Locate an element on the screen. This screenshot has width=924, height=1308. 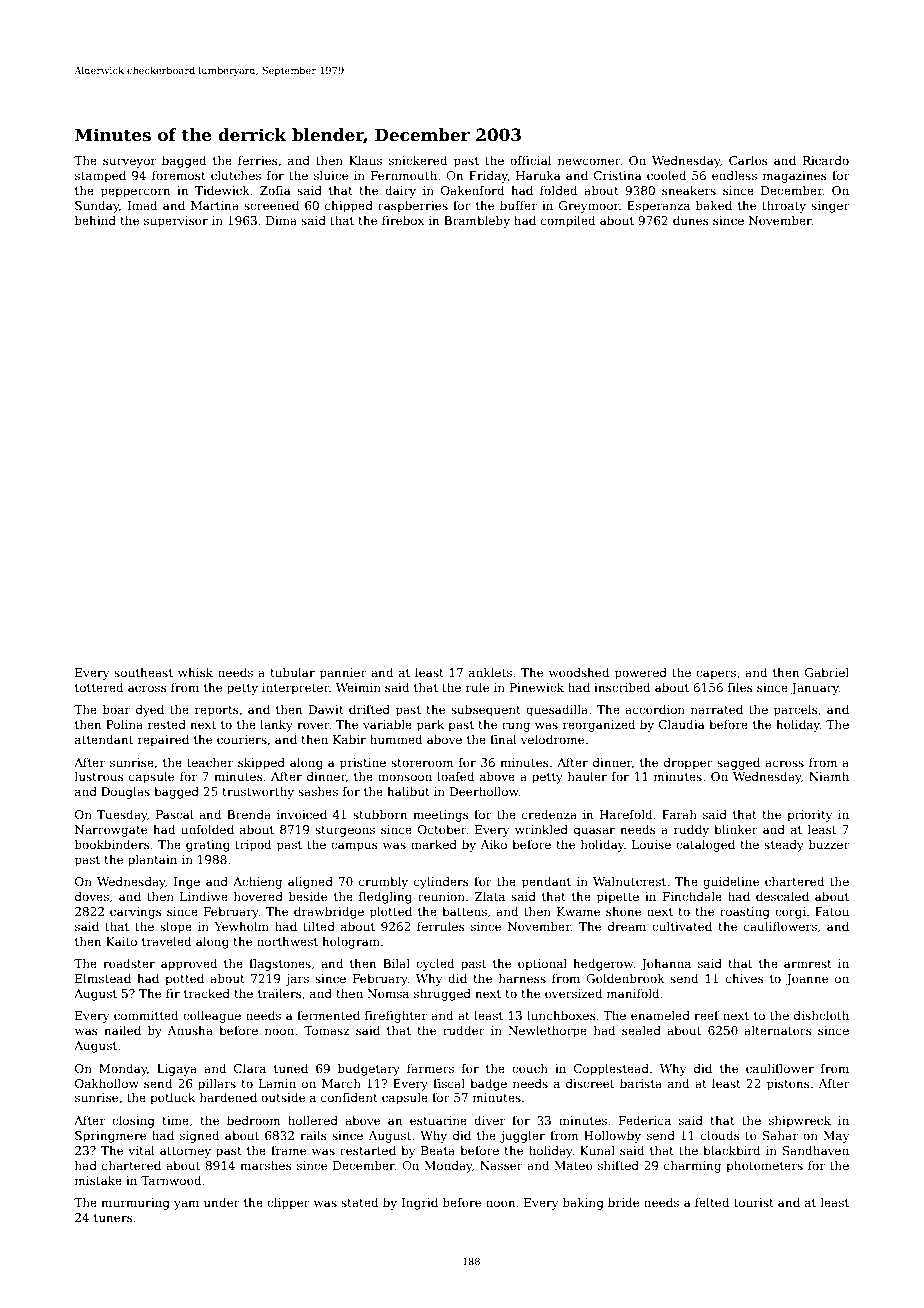
Ricardo is located at coordinates (826, 160).
